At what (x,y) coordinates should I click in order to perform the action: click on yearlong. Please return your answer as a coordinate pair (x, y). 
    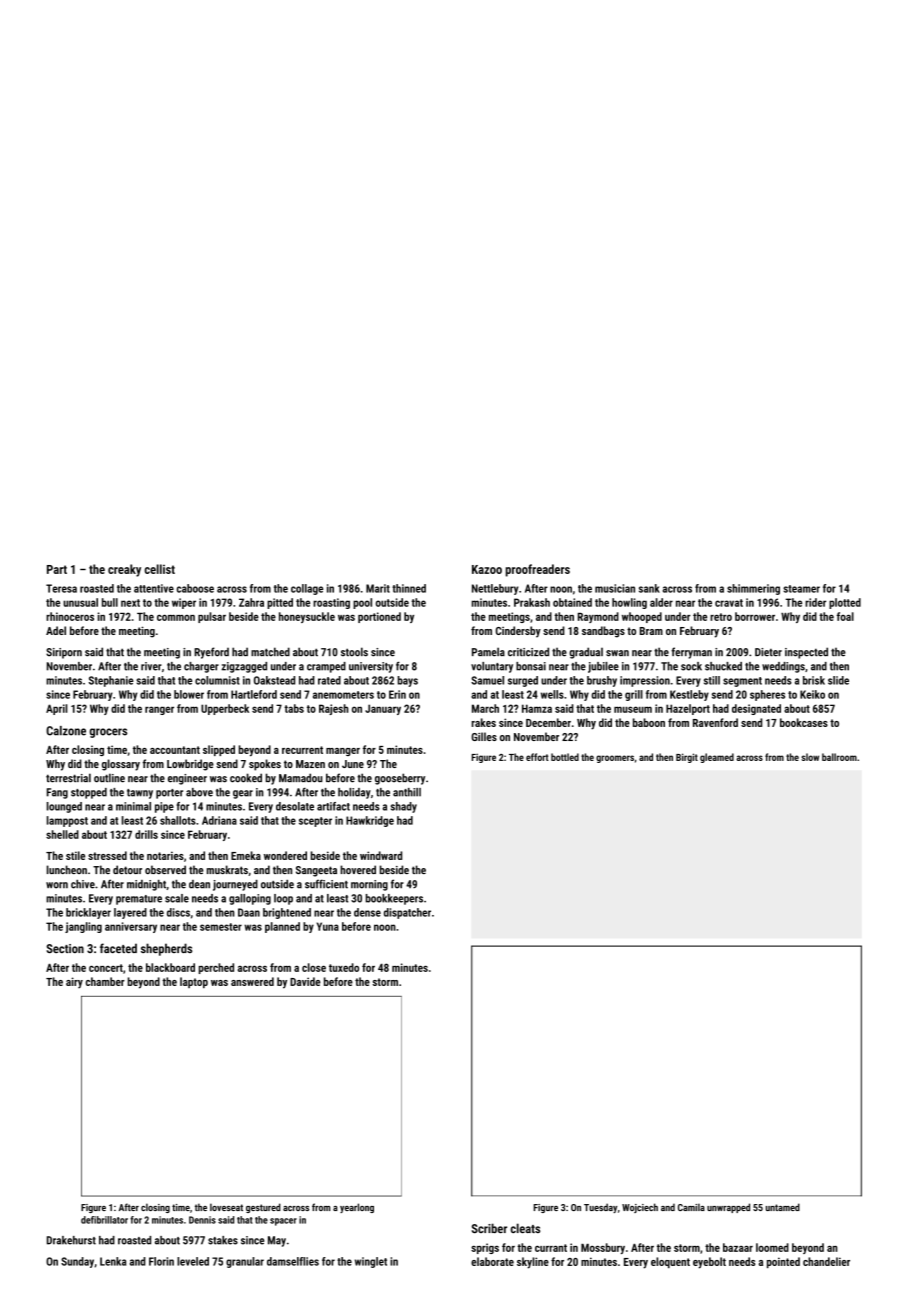
    Looking at the image, I should click on (357, 1208).
